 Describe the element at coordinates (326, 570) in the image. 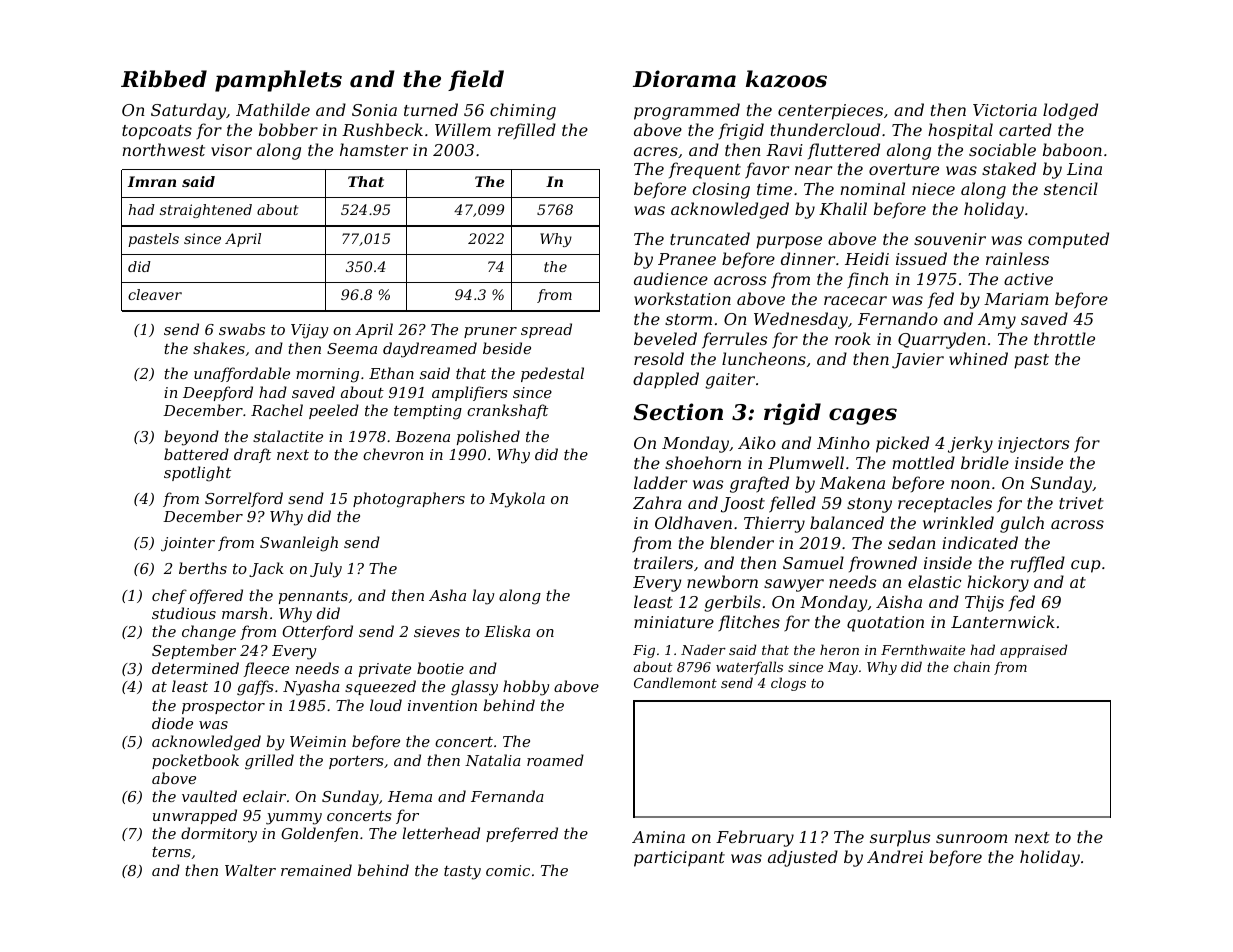

I see `July` at that location.
